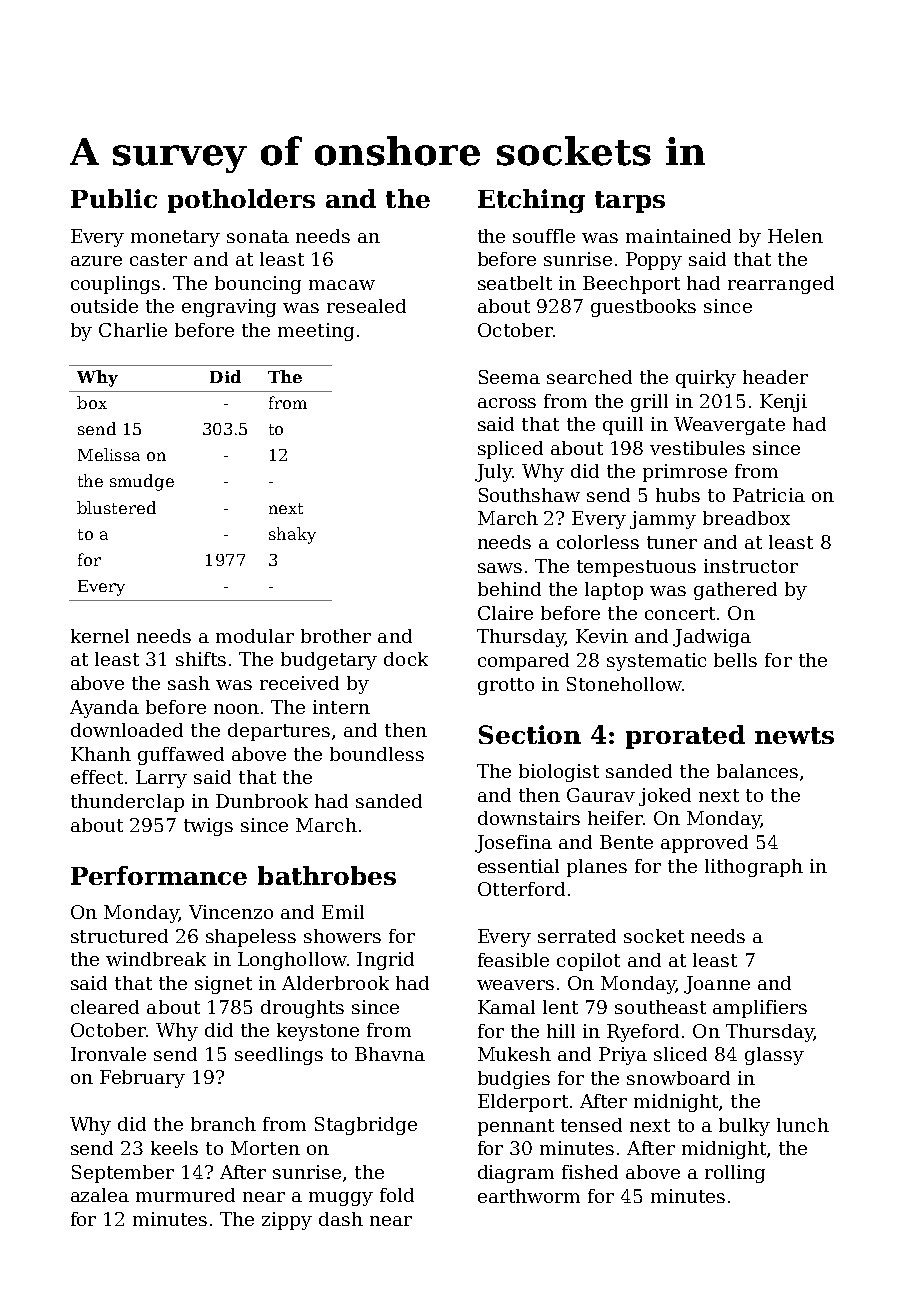 This screenshot has height=1316, width=908. What do you see at coordinates (287, 1221) in the screenshot?
I see `zippy` at bounding box center [287, 1221].
